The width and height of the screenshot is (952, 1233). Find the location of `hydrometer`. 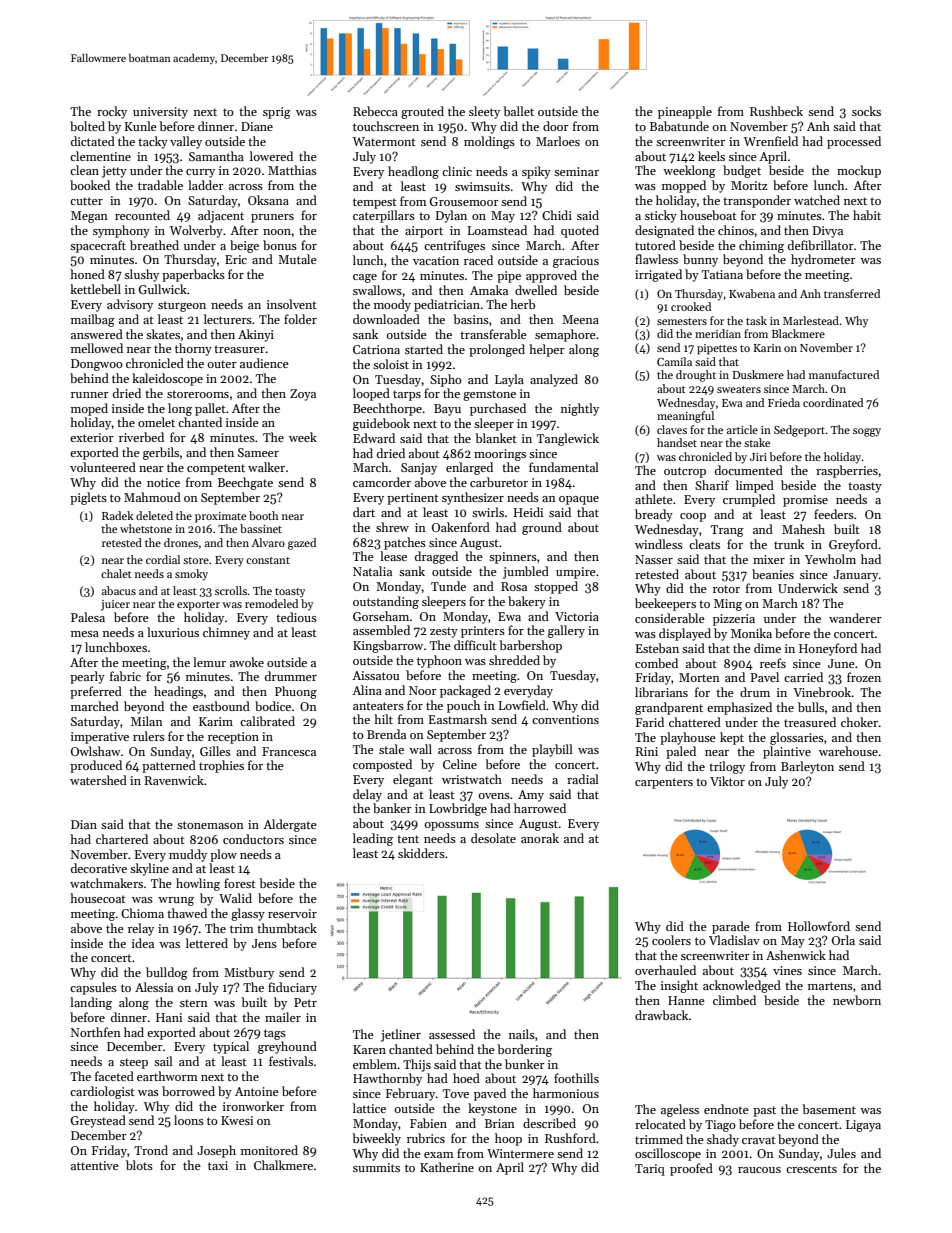

hydrometer is located at coordinates (823, 260).
